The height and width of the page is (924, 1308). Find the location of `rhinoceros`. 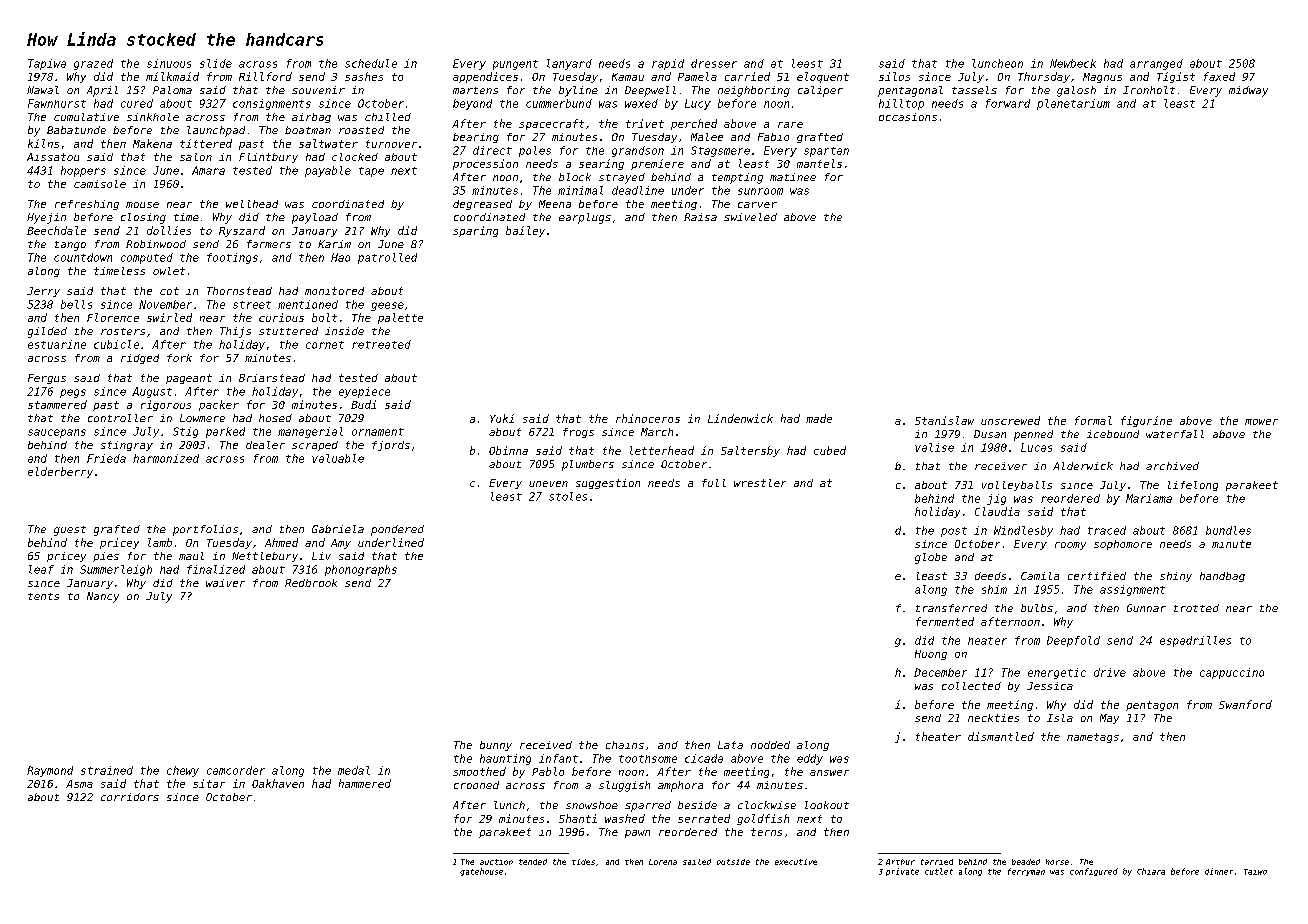

rhinoceros is located at coordinates (648, 418).
